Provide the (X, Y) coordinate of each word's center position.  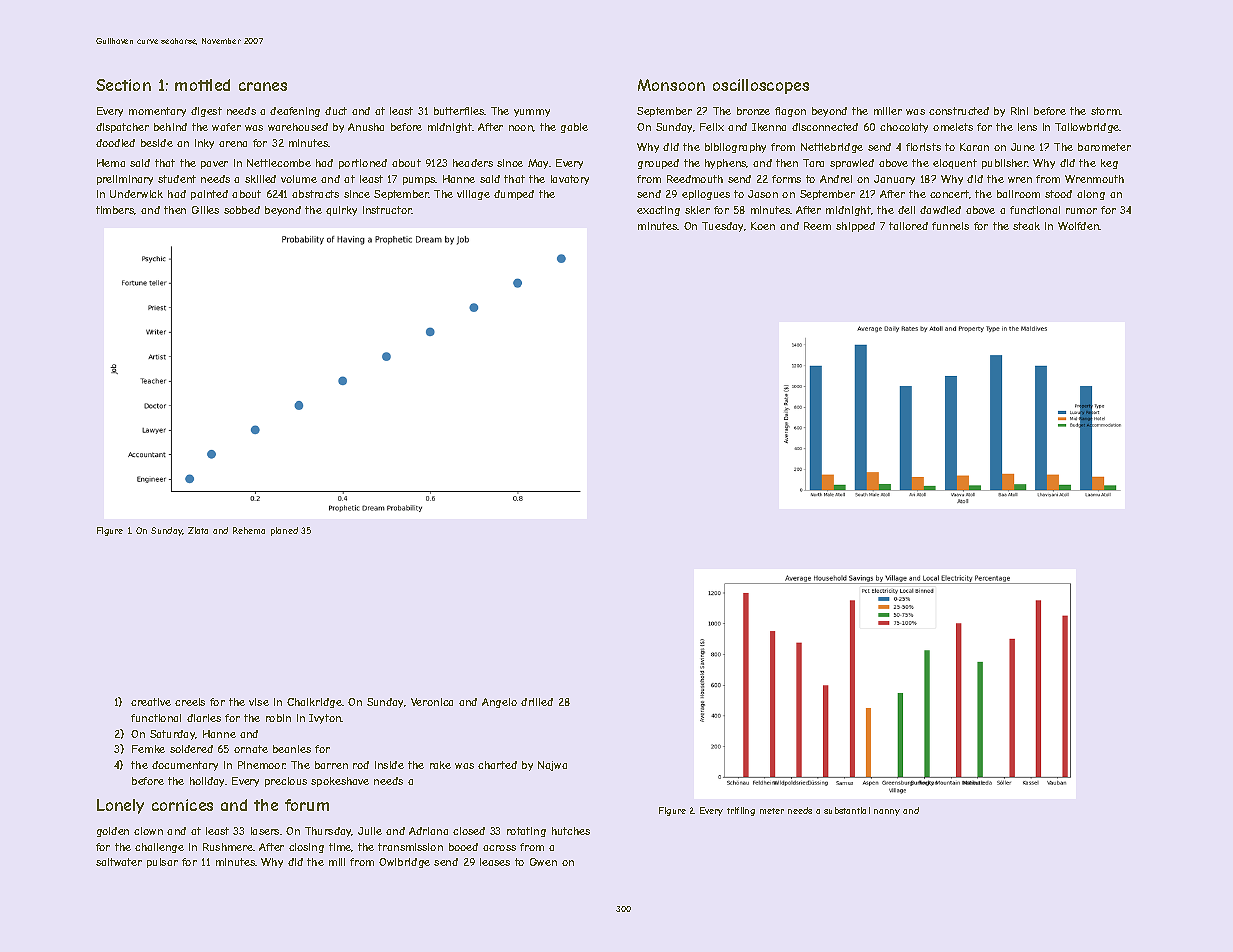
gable (574, 128)
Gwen (543, 862)
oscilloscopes (761, 86)
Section (123, 85)
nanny (887, 812)
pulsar (162, 863)
